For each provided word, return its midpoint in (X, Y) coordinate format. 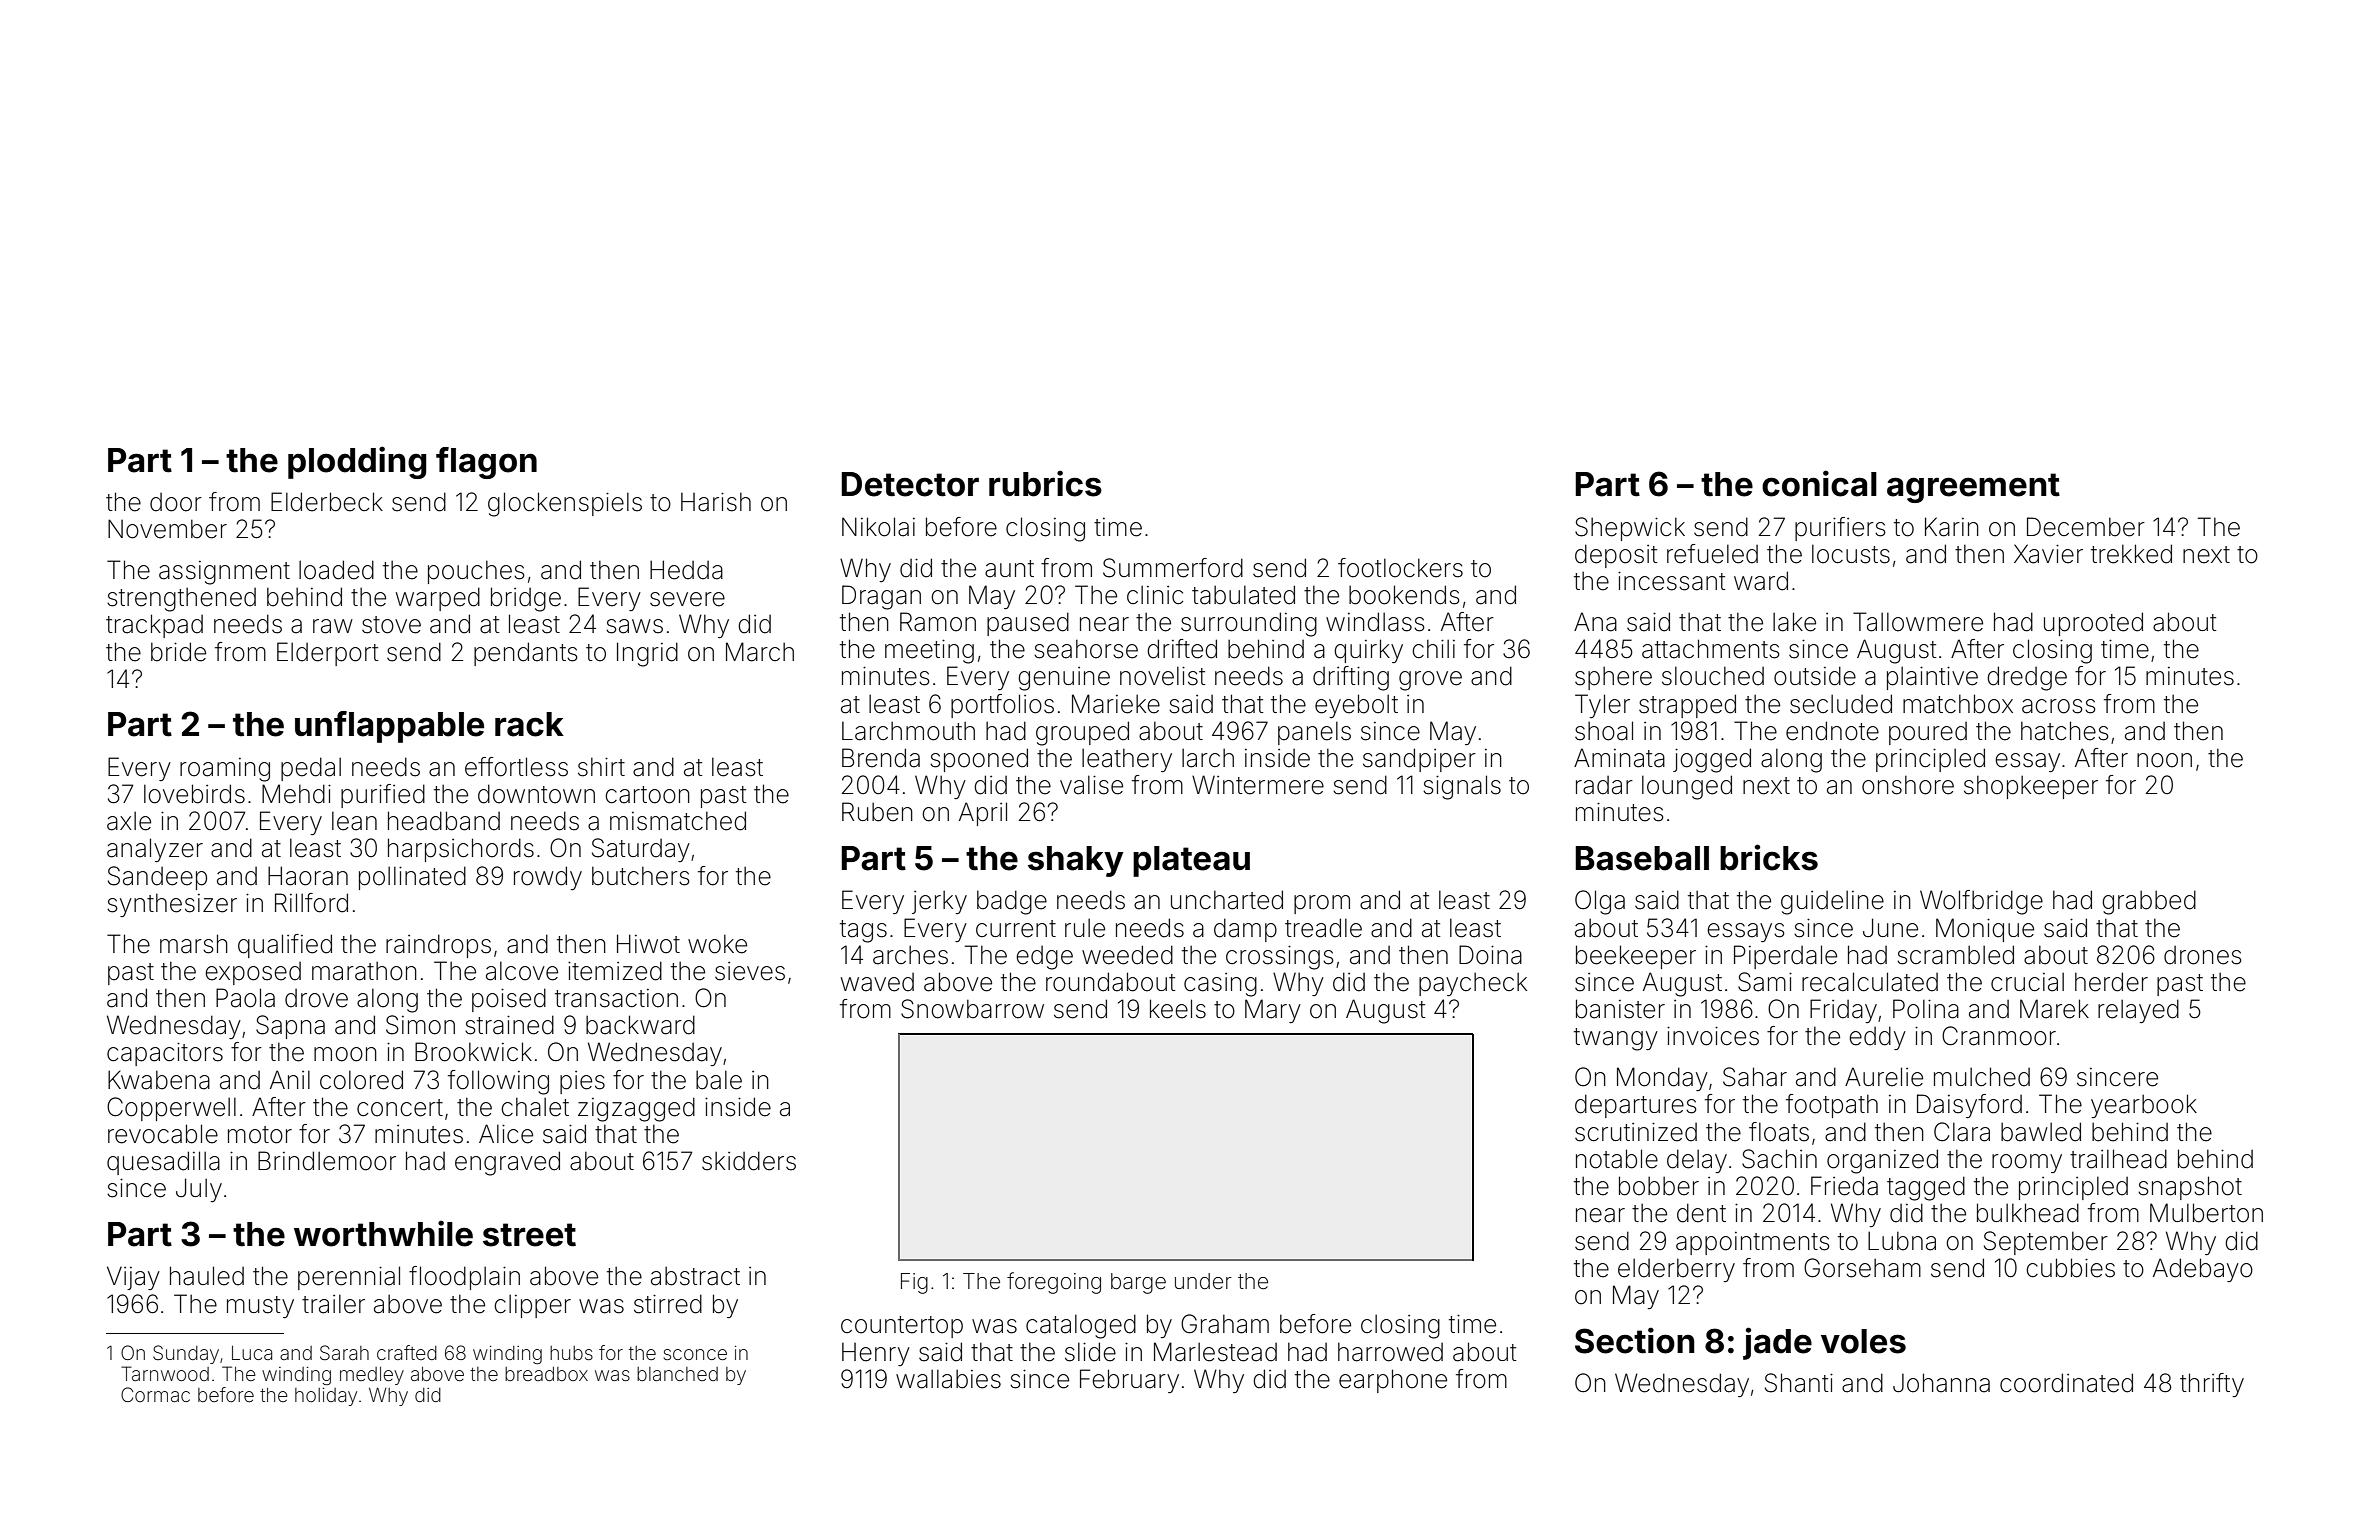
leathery (1127, 760)
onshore (1908, 785)
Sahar (1755, 1077)
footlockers (1400, 568)
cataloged (1081, 1326)
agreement (1973, 488)
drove (316, 998)
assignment (224, 573)
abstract (695, 1276)
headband (444, 821)
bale (719, 1080)
